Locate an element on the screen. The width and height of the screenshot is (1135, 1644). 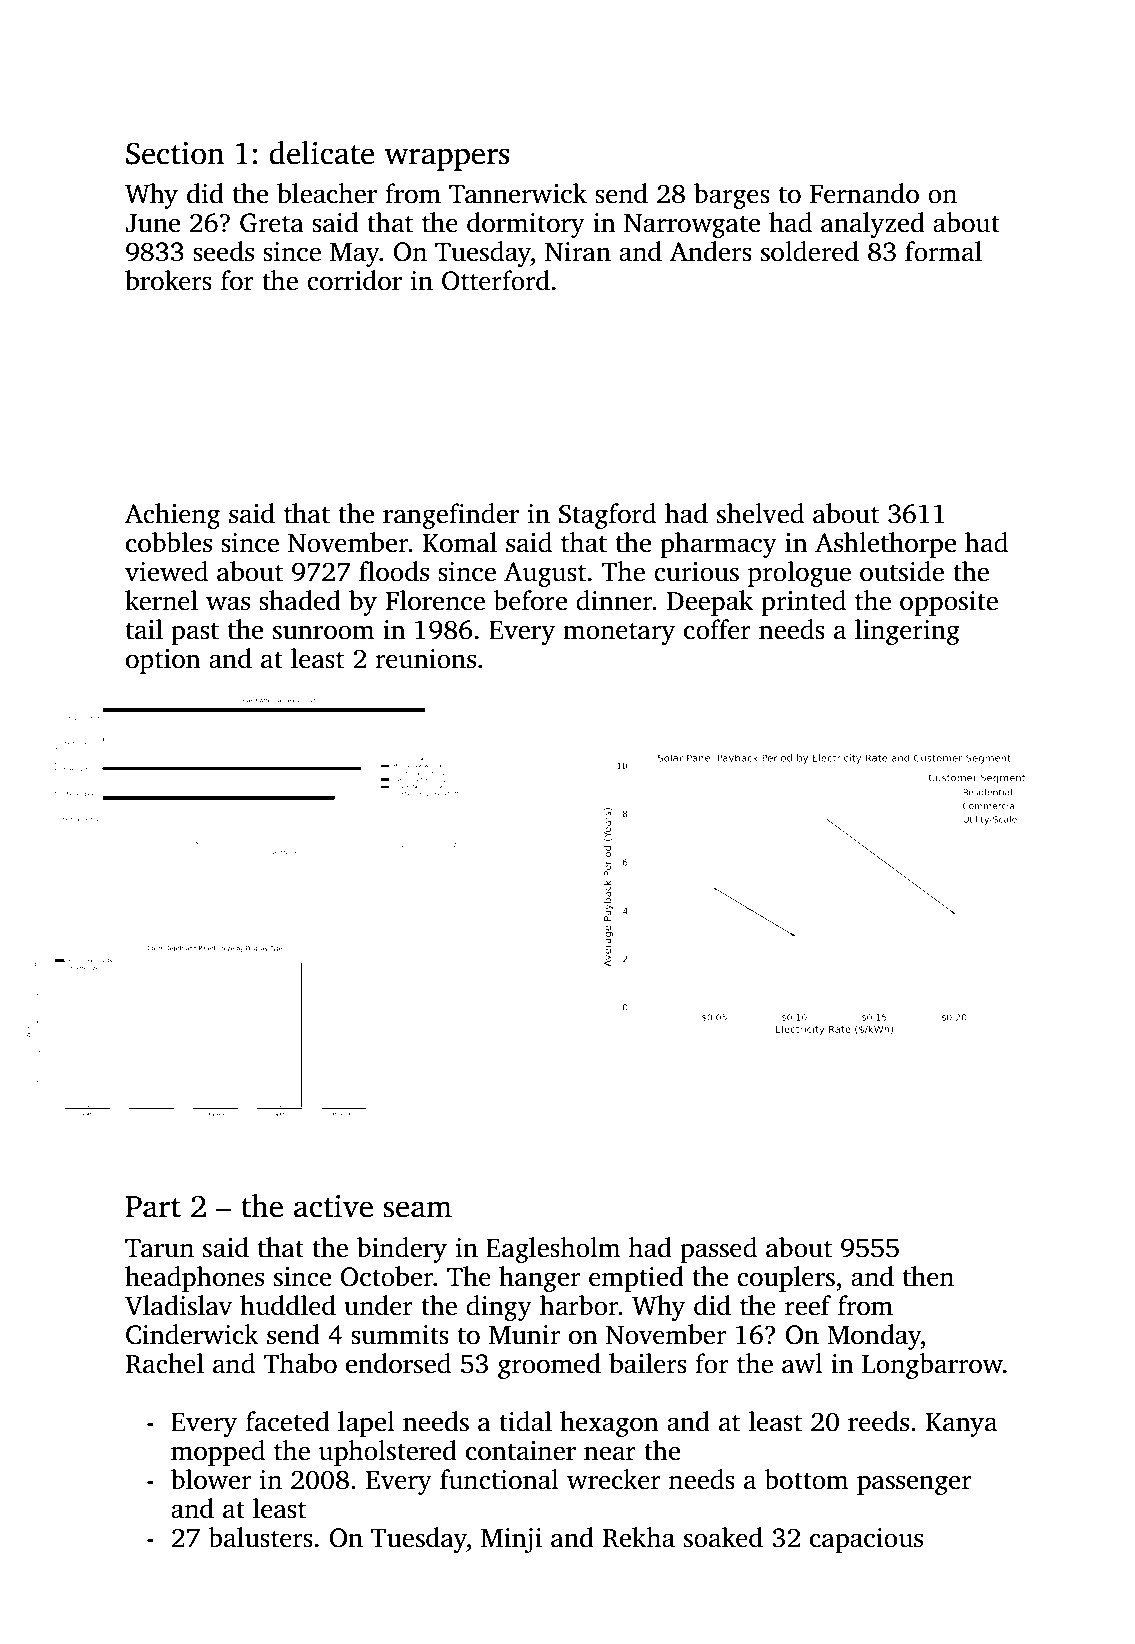
then is located at coordinates (928, 1276).
